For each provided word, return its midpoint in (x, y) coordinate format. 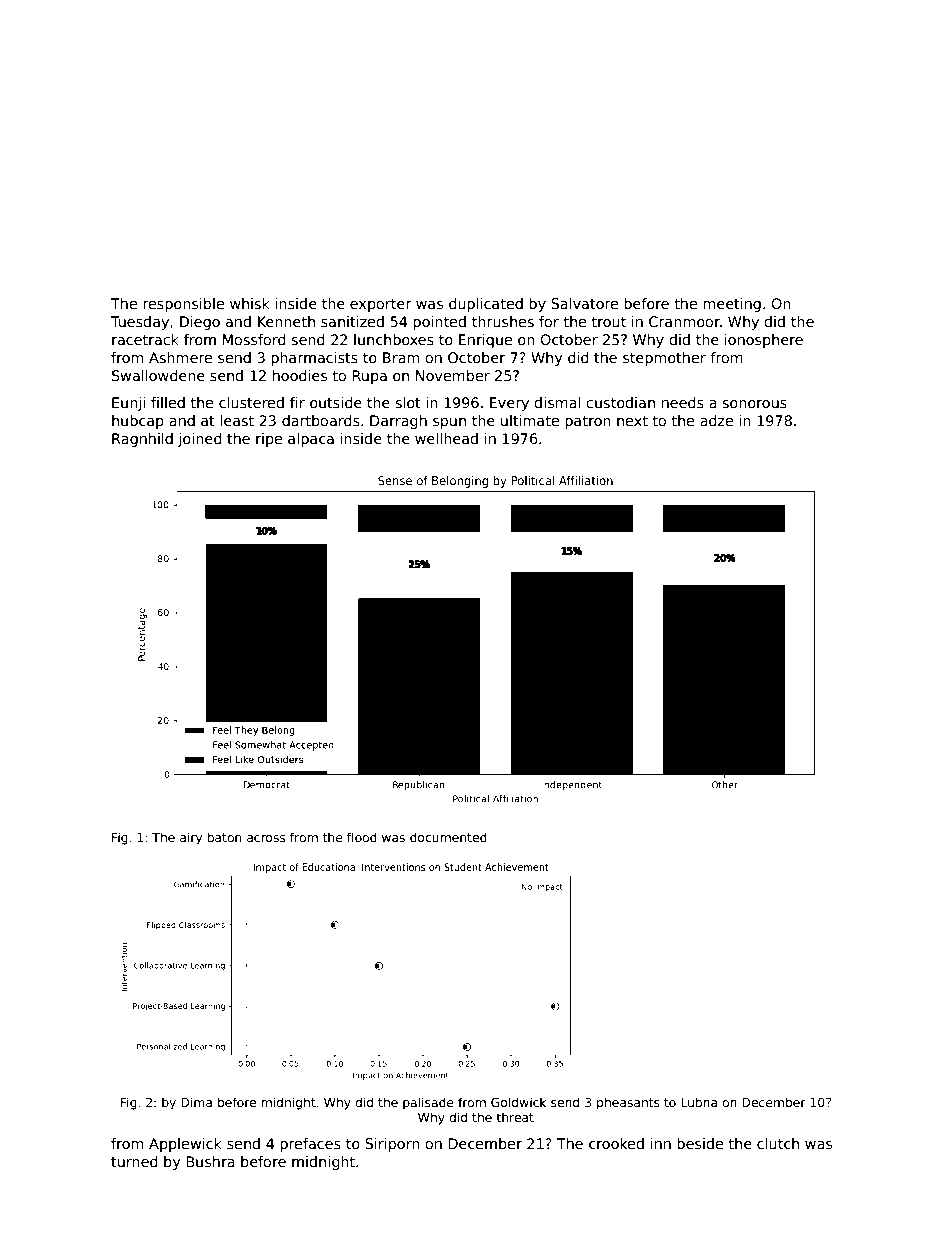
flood (362, 837)
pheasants (628, 1103)
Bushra (210, 1161)
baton (224, 837)
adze (716, 420)
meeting (732, 305)
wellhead (446, 438)
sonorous (754, 404)
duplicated (486, 305)
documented (448, 837)
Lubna (699, 1102)
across (266, 838)
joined (200, 440)
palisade (428, 1103)
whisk (250, 303)
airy (191, 838)
